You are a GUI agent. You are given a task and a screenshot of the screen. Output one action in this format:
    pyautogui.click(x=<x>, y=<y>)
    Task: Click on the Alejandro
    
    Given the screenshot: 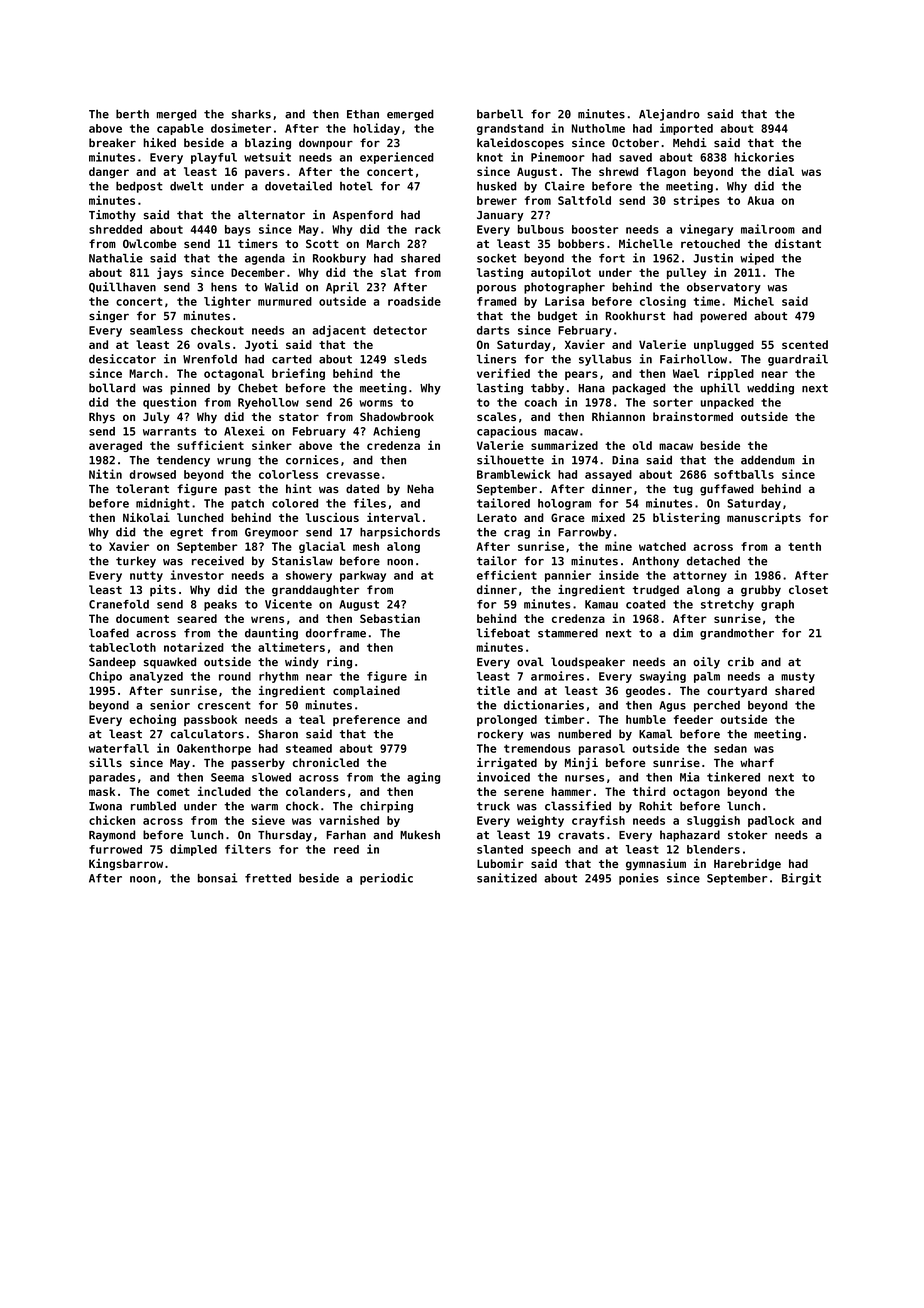 What is the action you would take?
    pyautogui.click(x=669, y=115)
